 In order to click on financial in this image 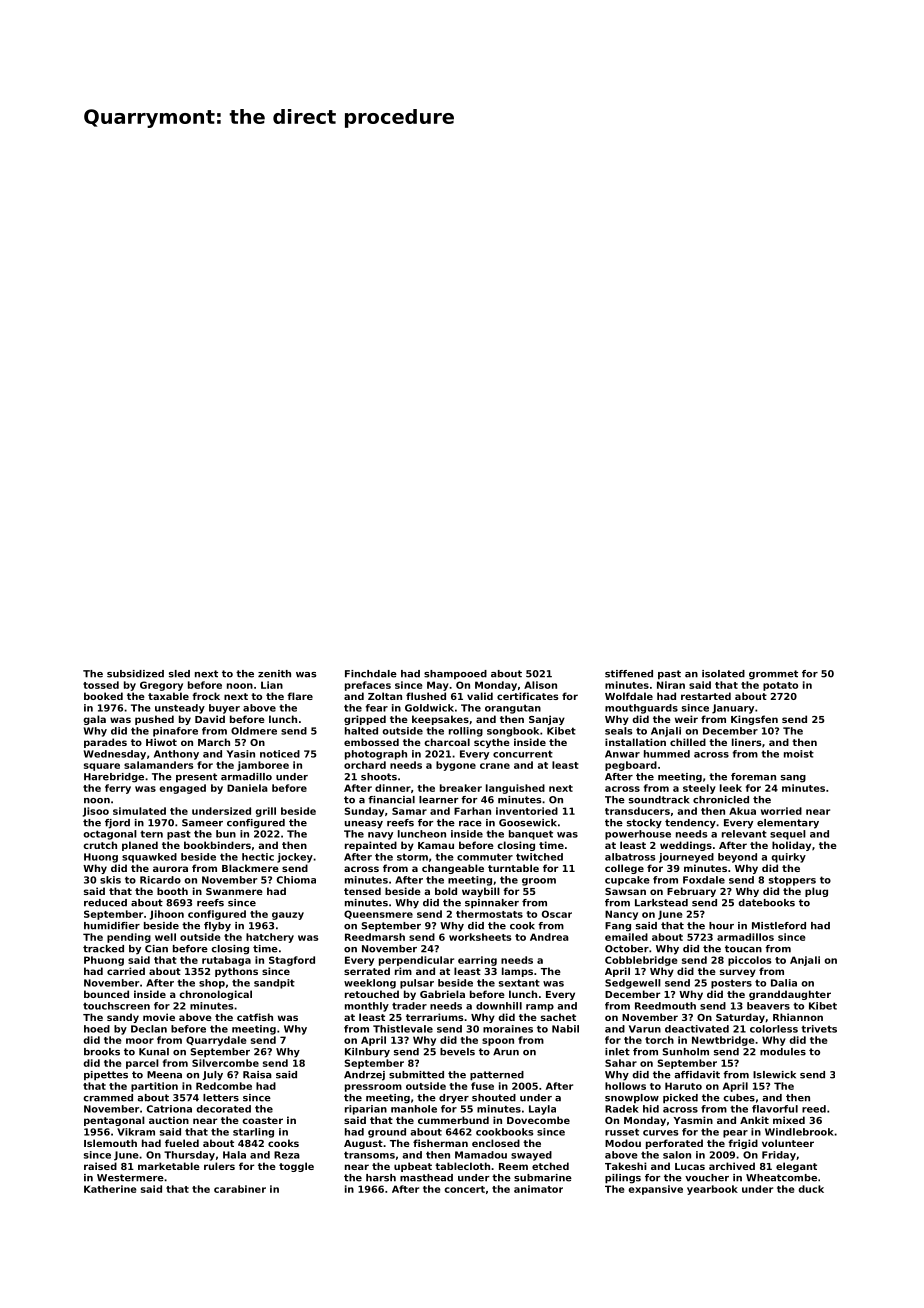, I will do `click(391, 800)`.
